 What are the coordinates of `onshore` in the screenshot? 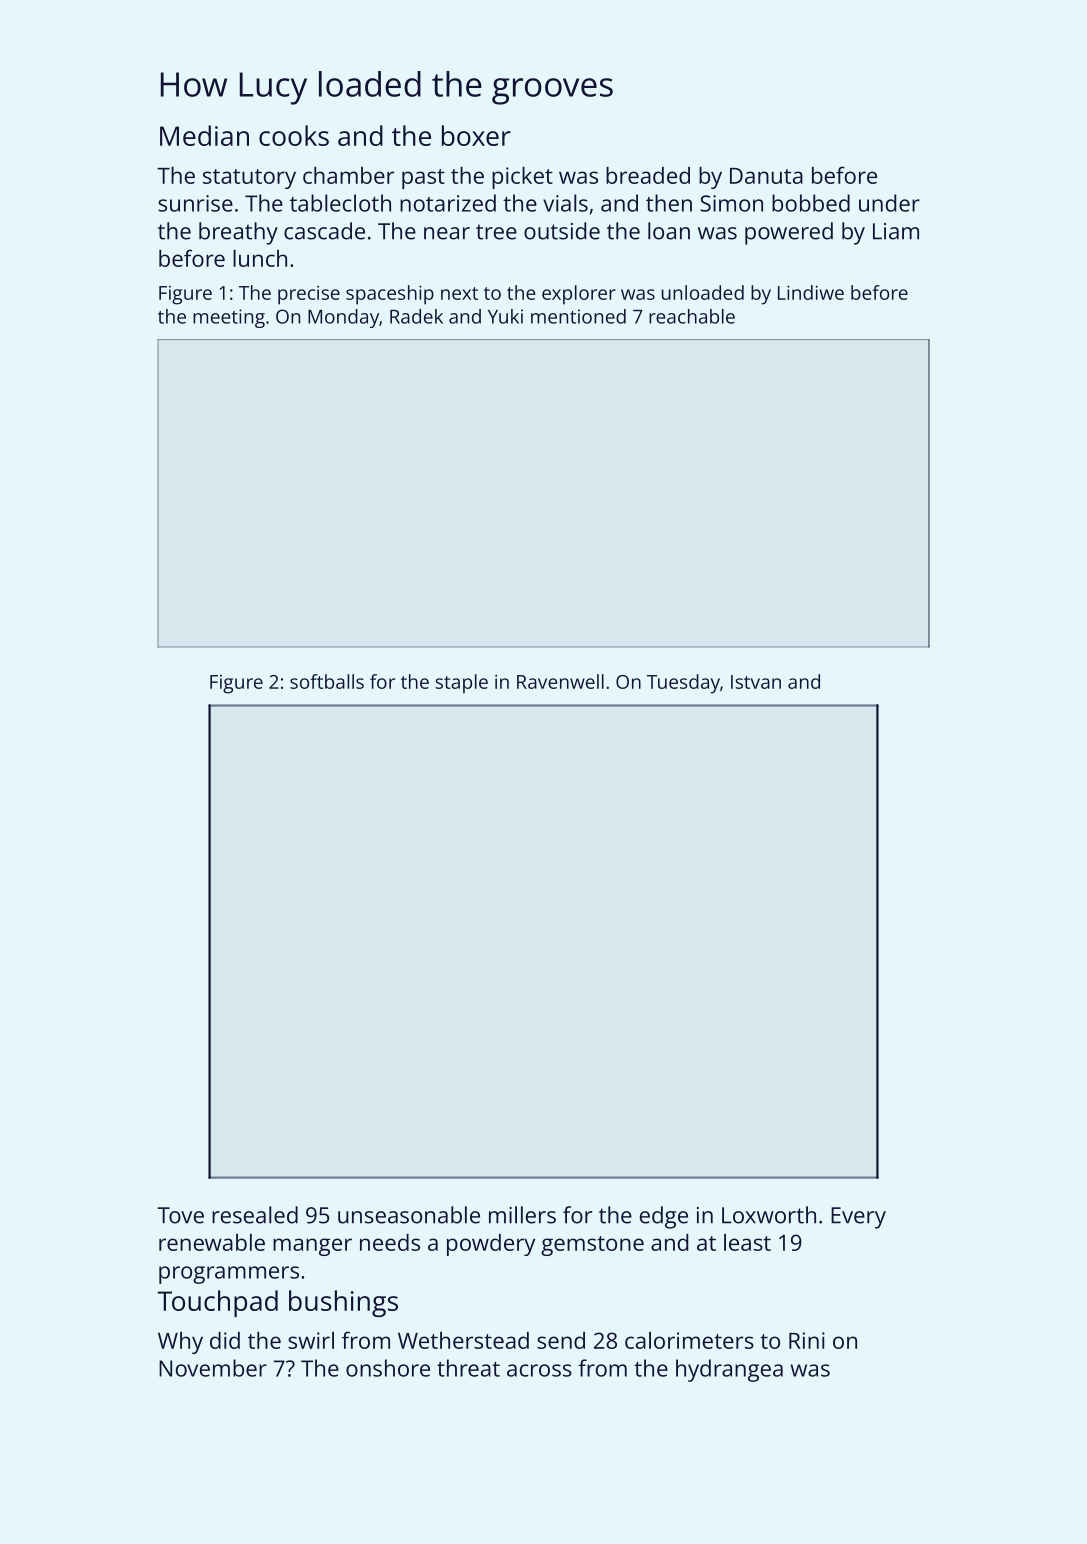 It's located at (388, 1368).
